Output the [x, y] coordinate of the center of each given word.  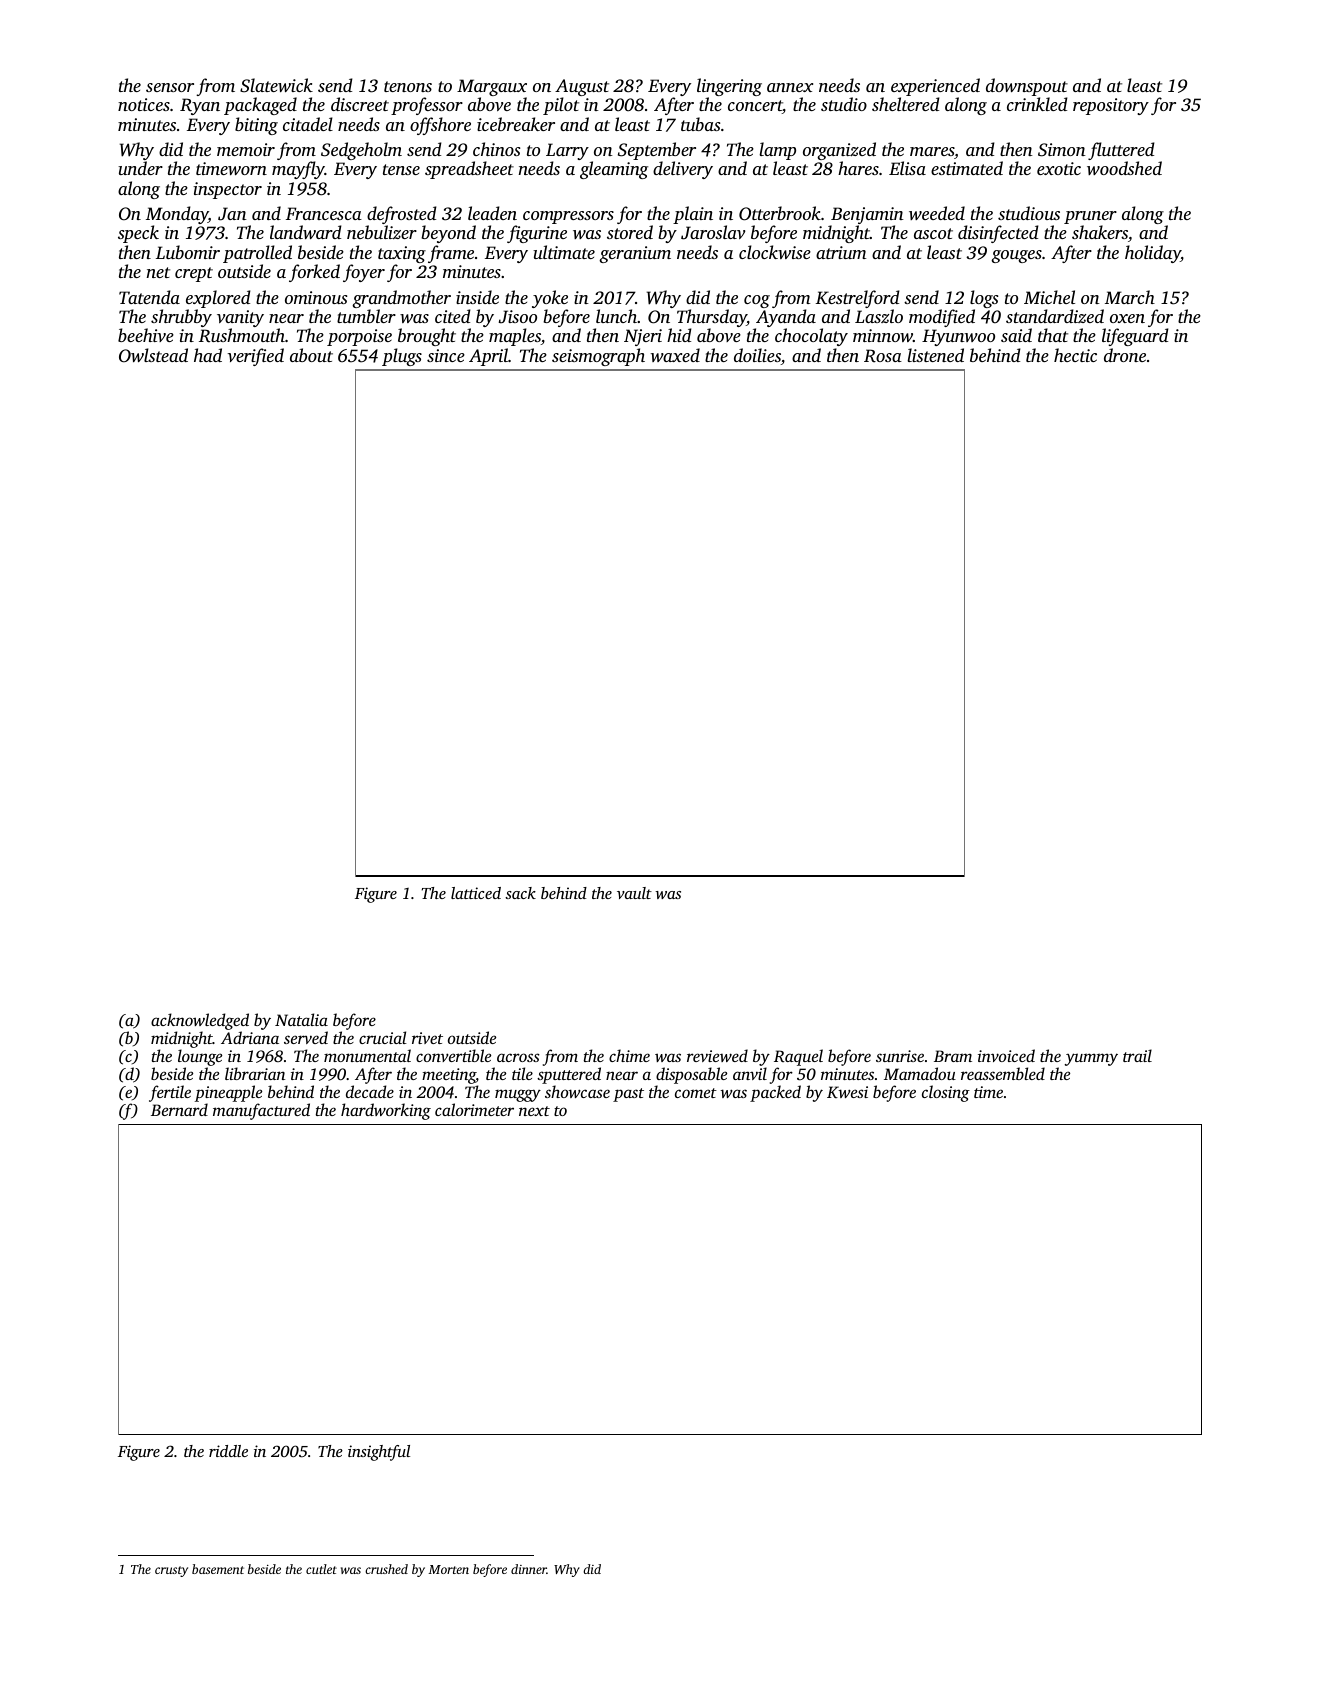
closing [946, 1093]
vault [634, 893]
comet [696, 1093]
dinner [529, 1569]
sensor [170, 87]
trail [1137, 1055]
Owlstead [153, 355]
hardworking [386, 1111]
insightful [379, 1453]
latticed [476, 893]
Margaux [492, 87]
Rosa [883, 356]
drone [1125, 355]
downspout [1027, 87]
